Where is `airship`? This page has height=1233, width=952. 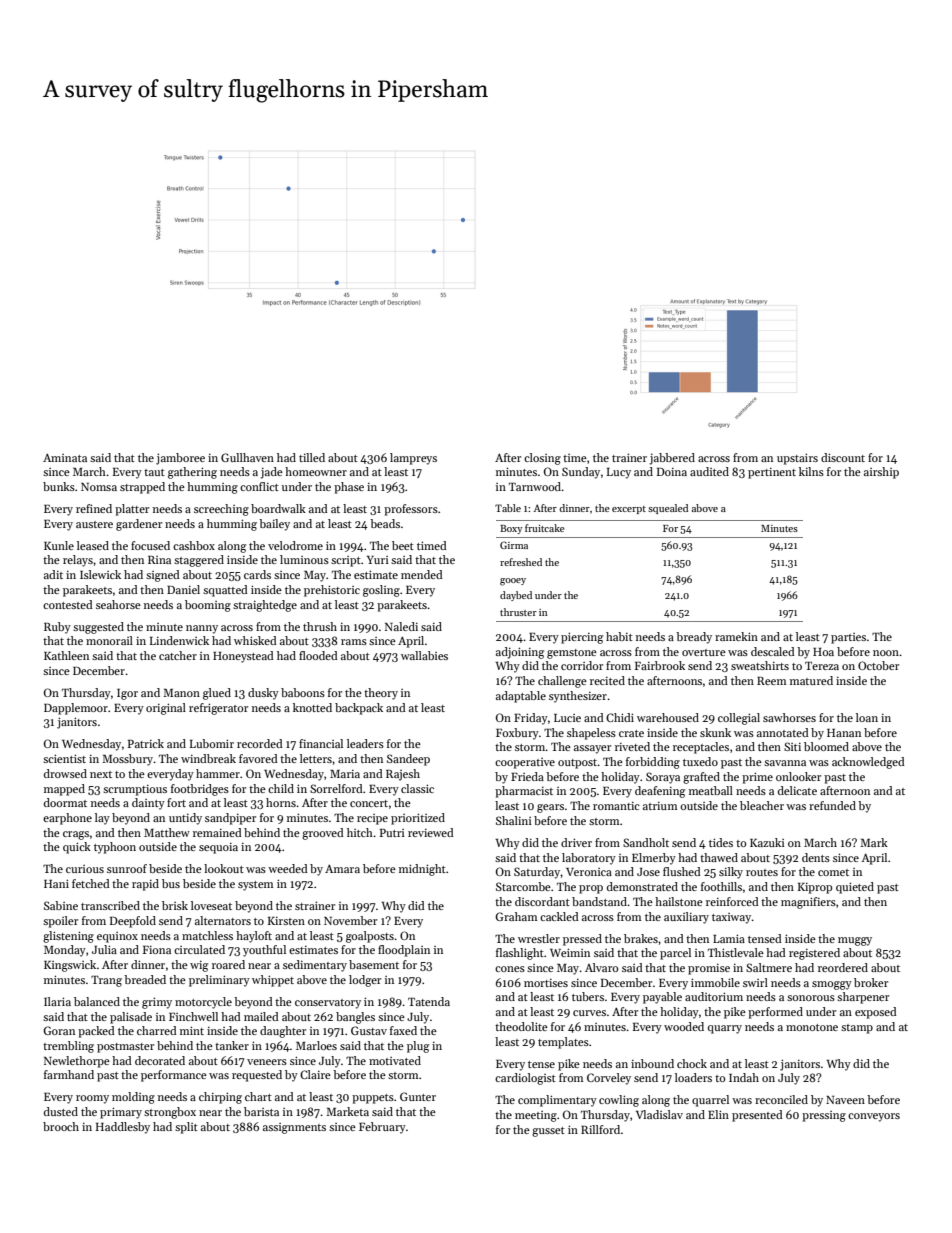 airship is located at coordinates (881, 473).
